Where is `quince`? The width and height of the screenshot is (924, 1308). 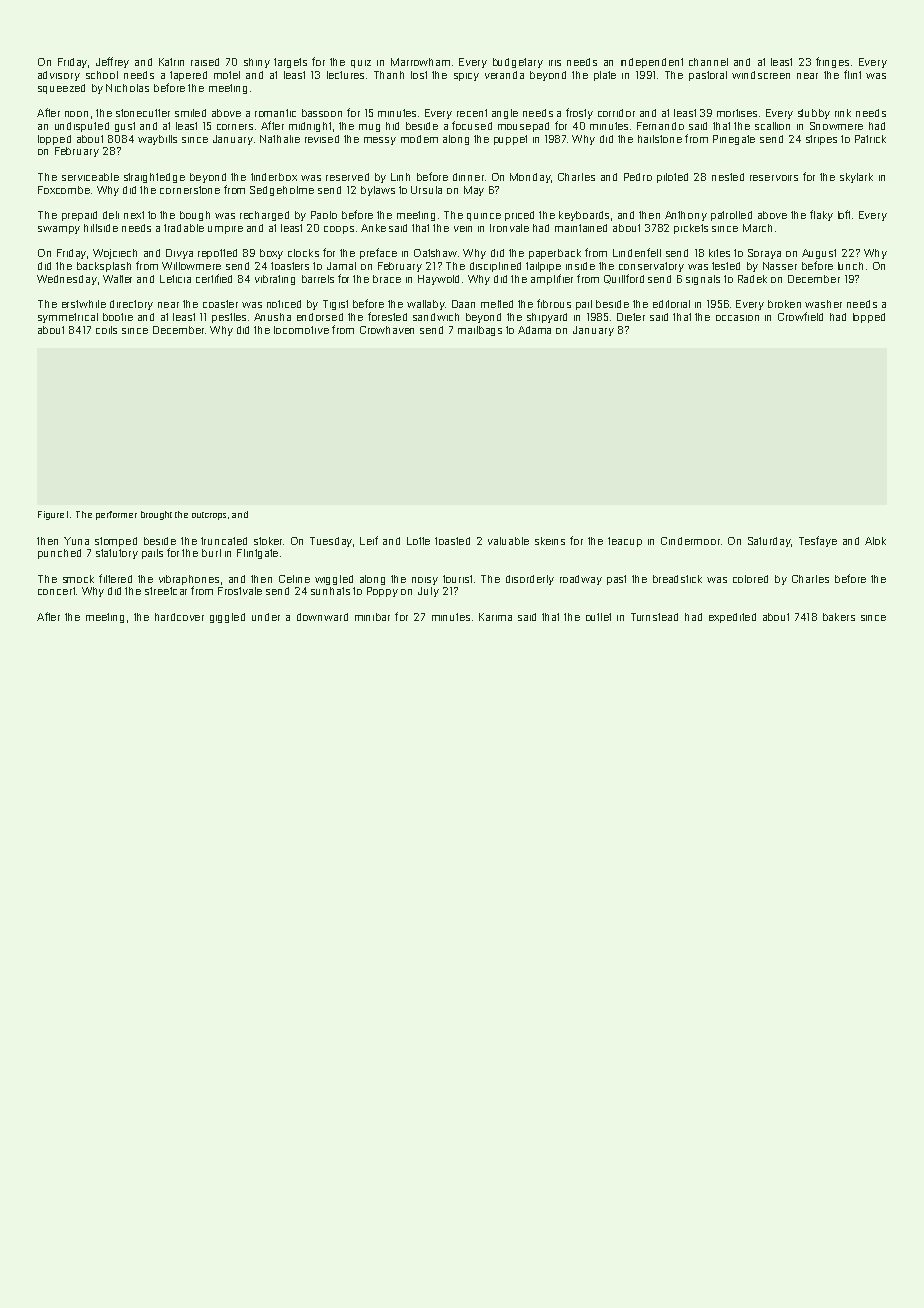 quince is located at coordinates (484, 217).
